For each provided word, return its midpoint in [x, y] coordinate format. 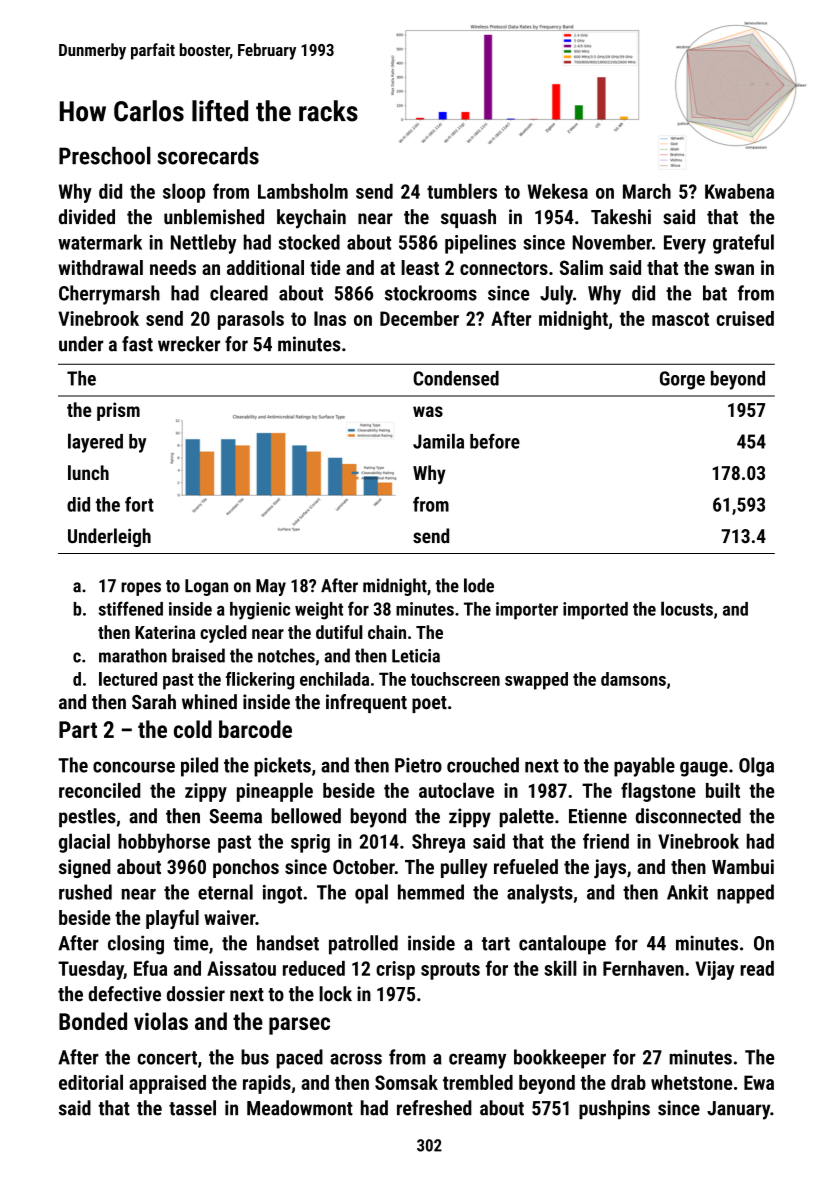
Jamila [438, 441]
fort [139, 504]
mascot [680, 319]
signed [85, 868]
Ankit [687, 892]
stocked [309, 242]
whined [209, 702]
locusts [687, 608]
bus [255, 1057]
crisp [395, 970]
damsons [633, 679]
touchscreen [455, 679]
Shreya [438, 843]
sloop [184, 193]
